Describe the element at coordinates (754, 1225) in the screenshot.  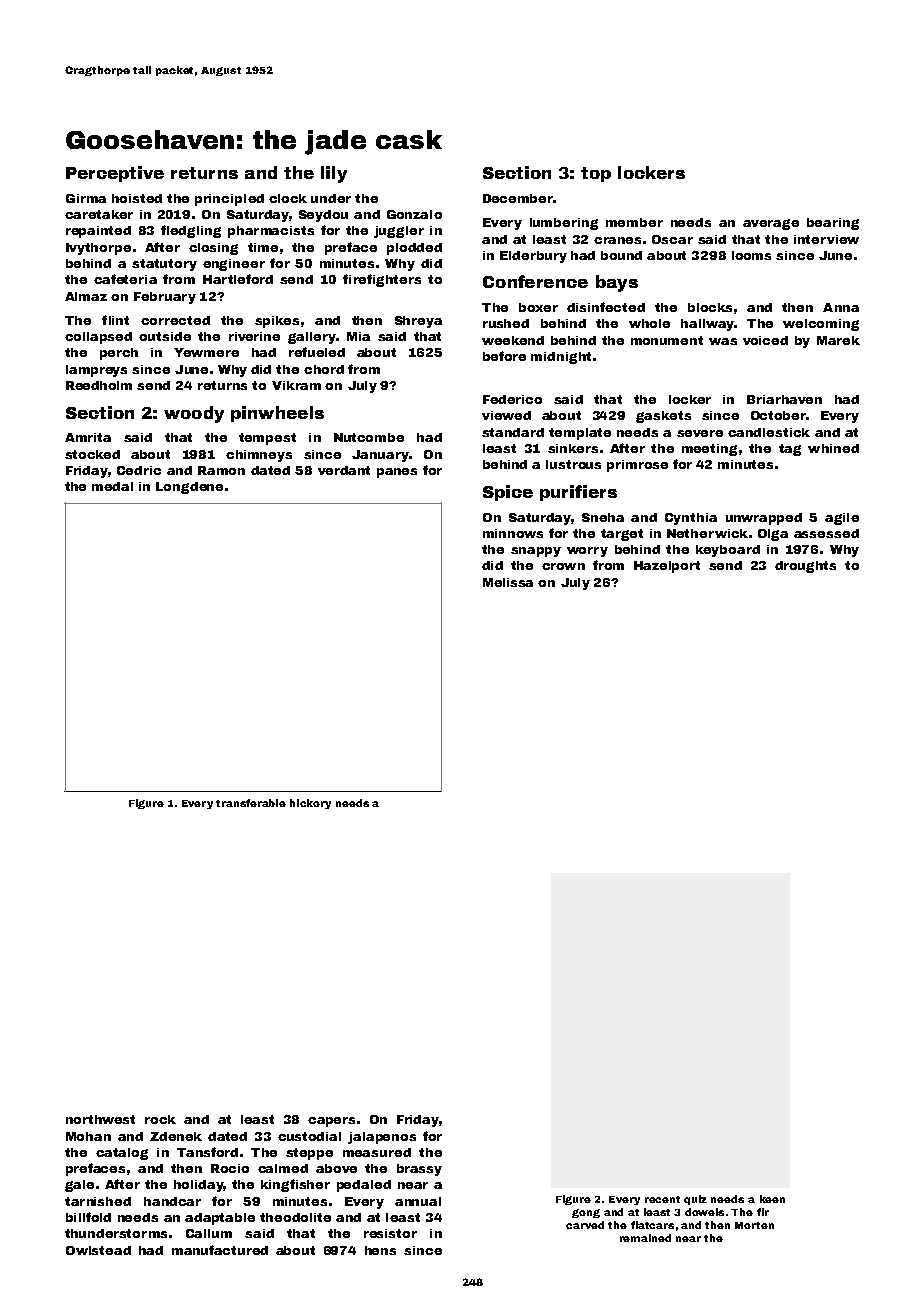
I see `Morten` at that location.
